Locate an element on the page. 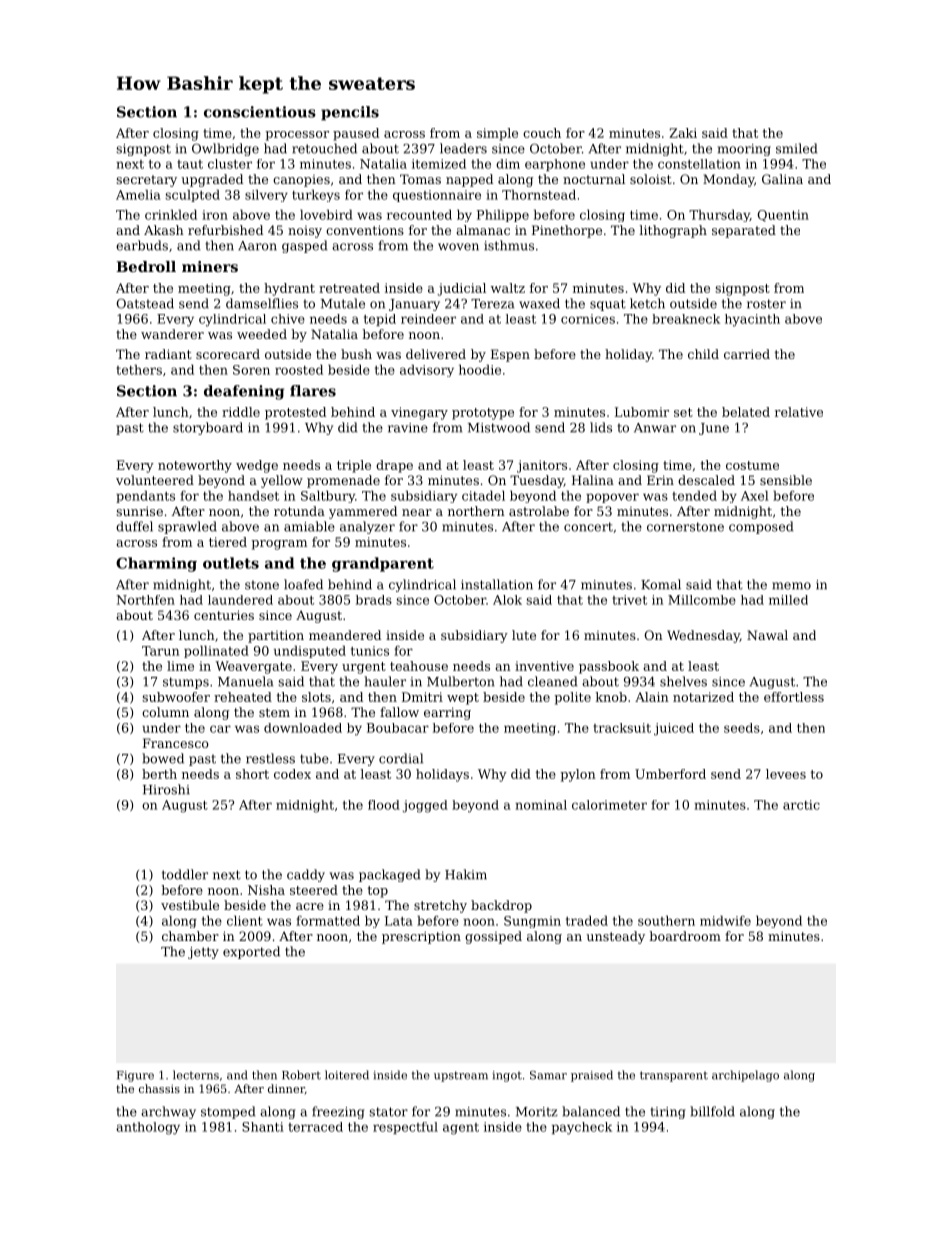  couch is located at coordinates (542, 133).
